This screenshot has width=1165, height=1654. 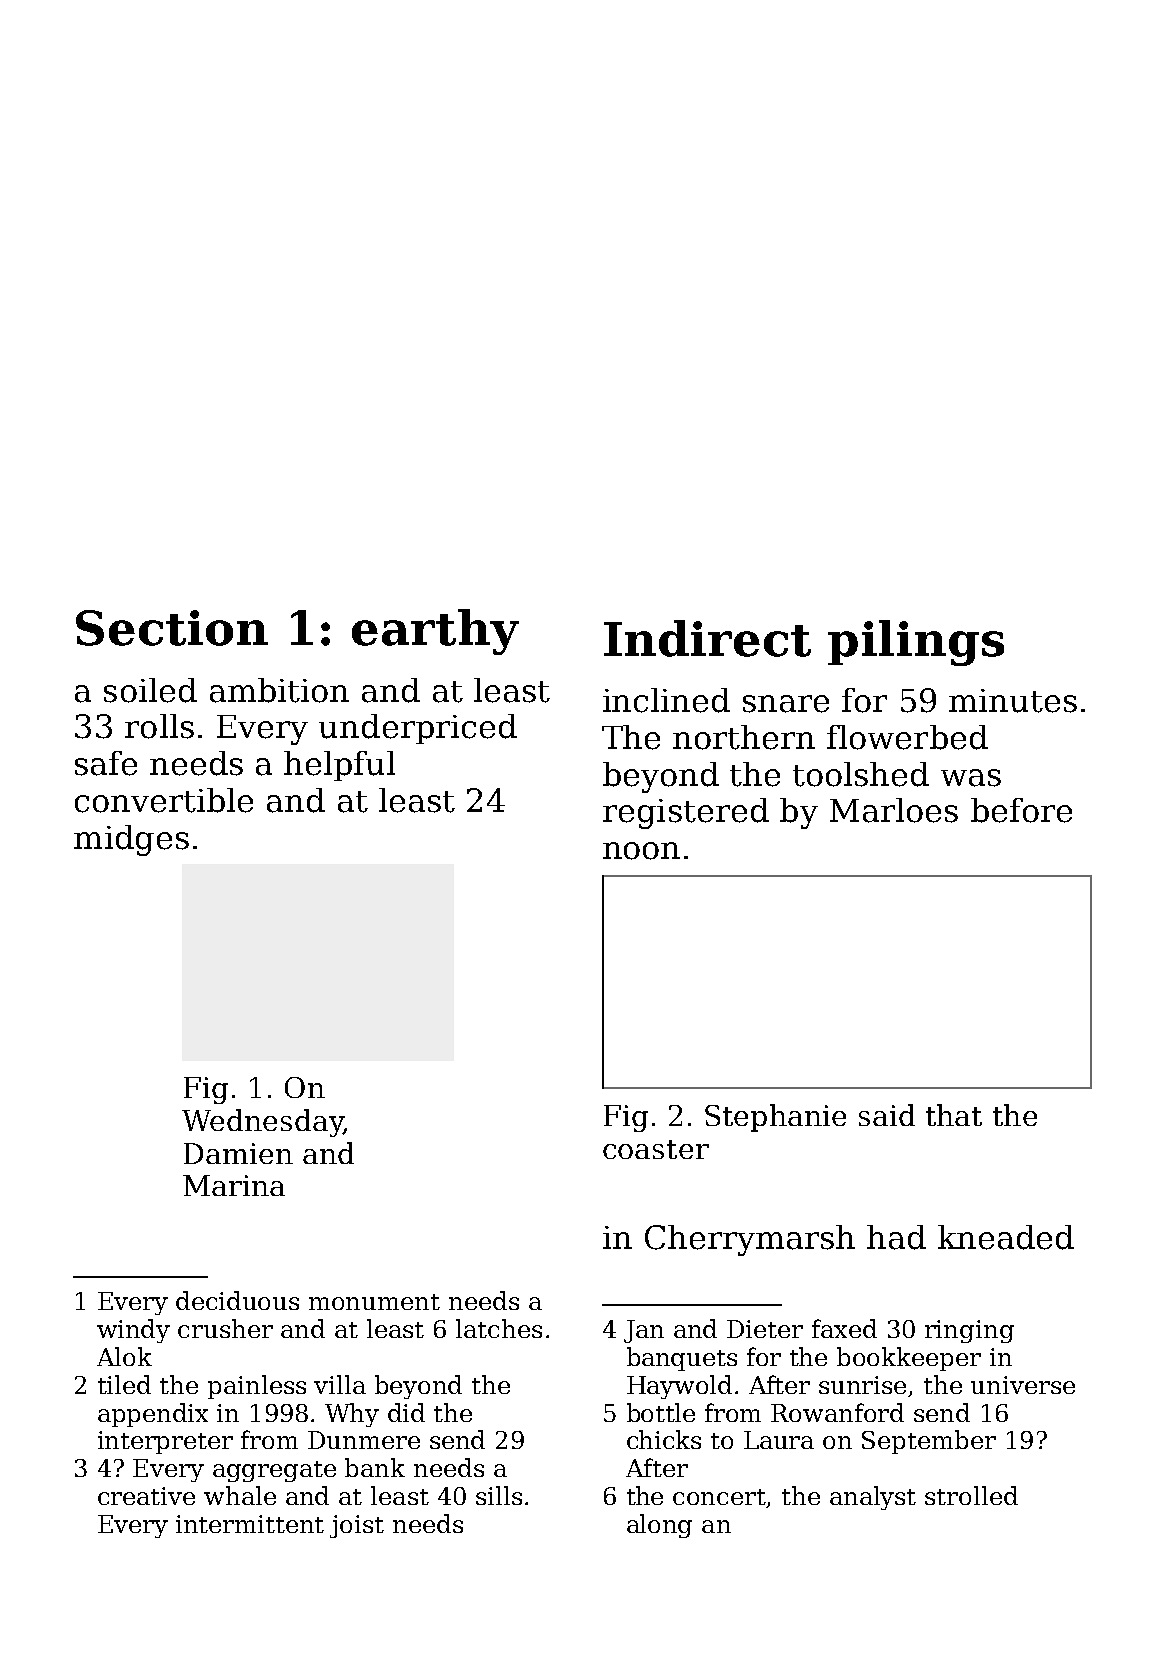 What do you see at coordinates (435, 632) in the screenshot?
I see `earthy` at bounding box center [435, 632].
